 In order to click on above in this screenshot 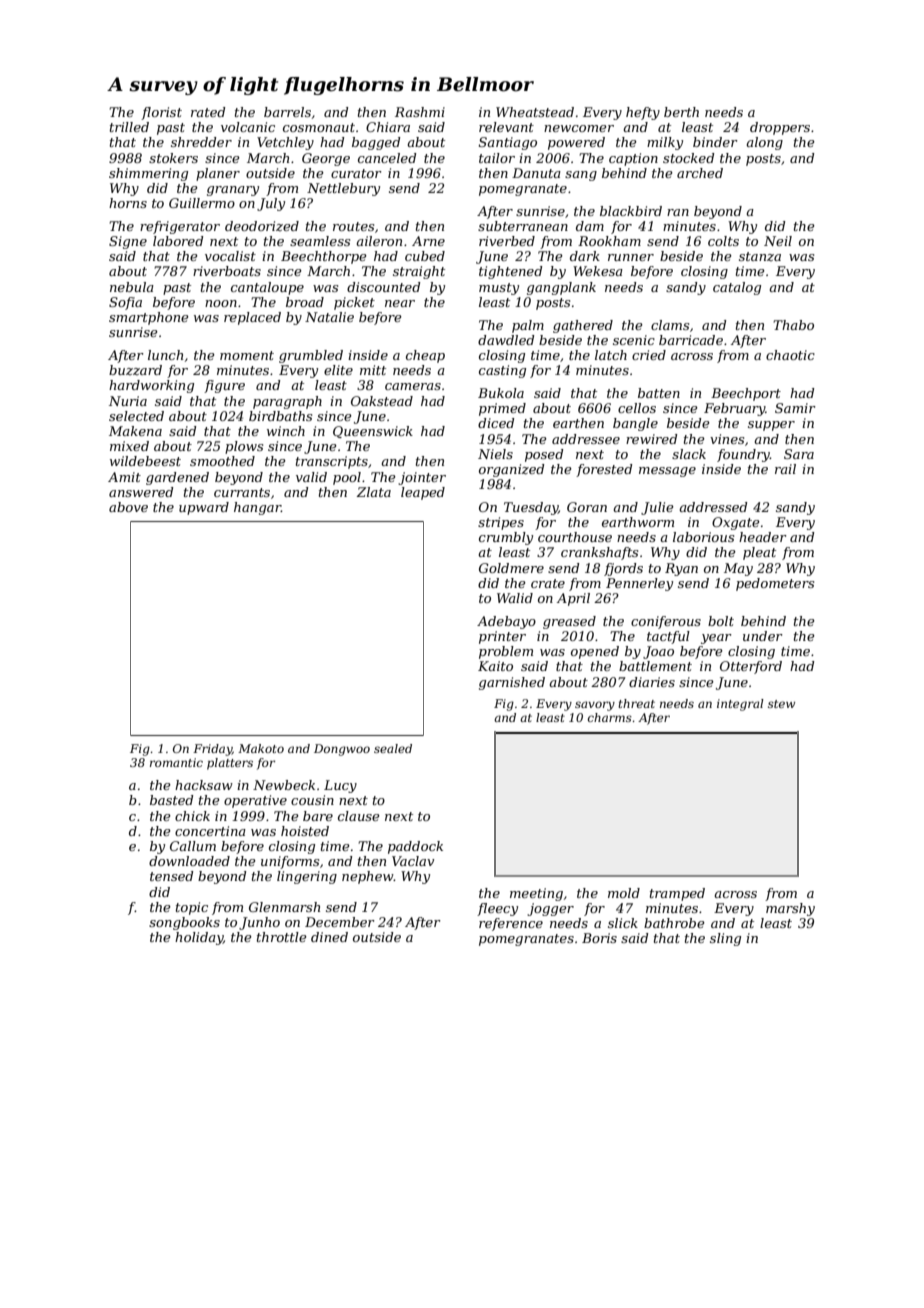, I will do `click(128, 507)`.
